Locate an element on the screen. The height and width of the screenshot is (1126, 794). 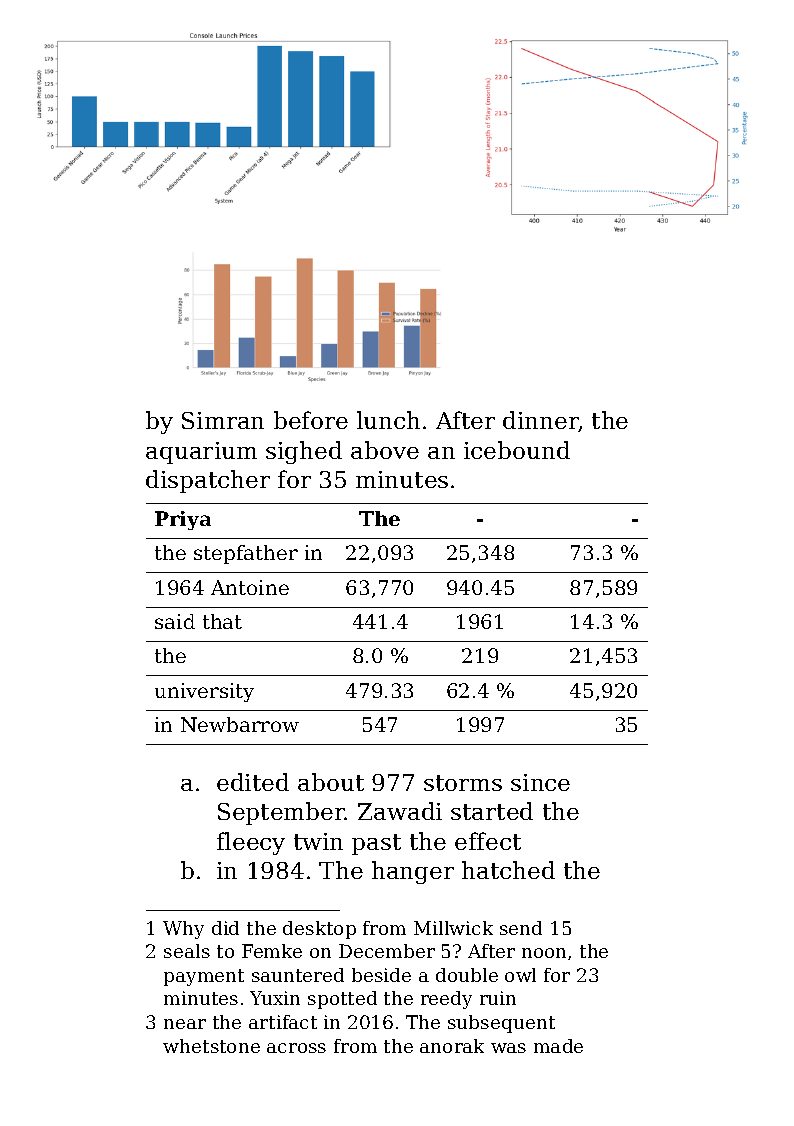
about is located at coordinates (331, 782).
